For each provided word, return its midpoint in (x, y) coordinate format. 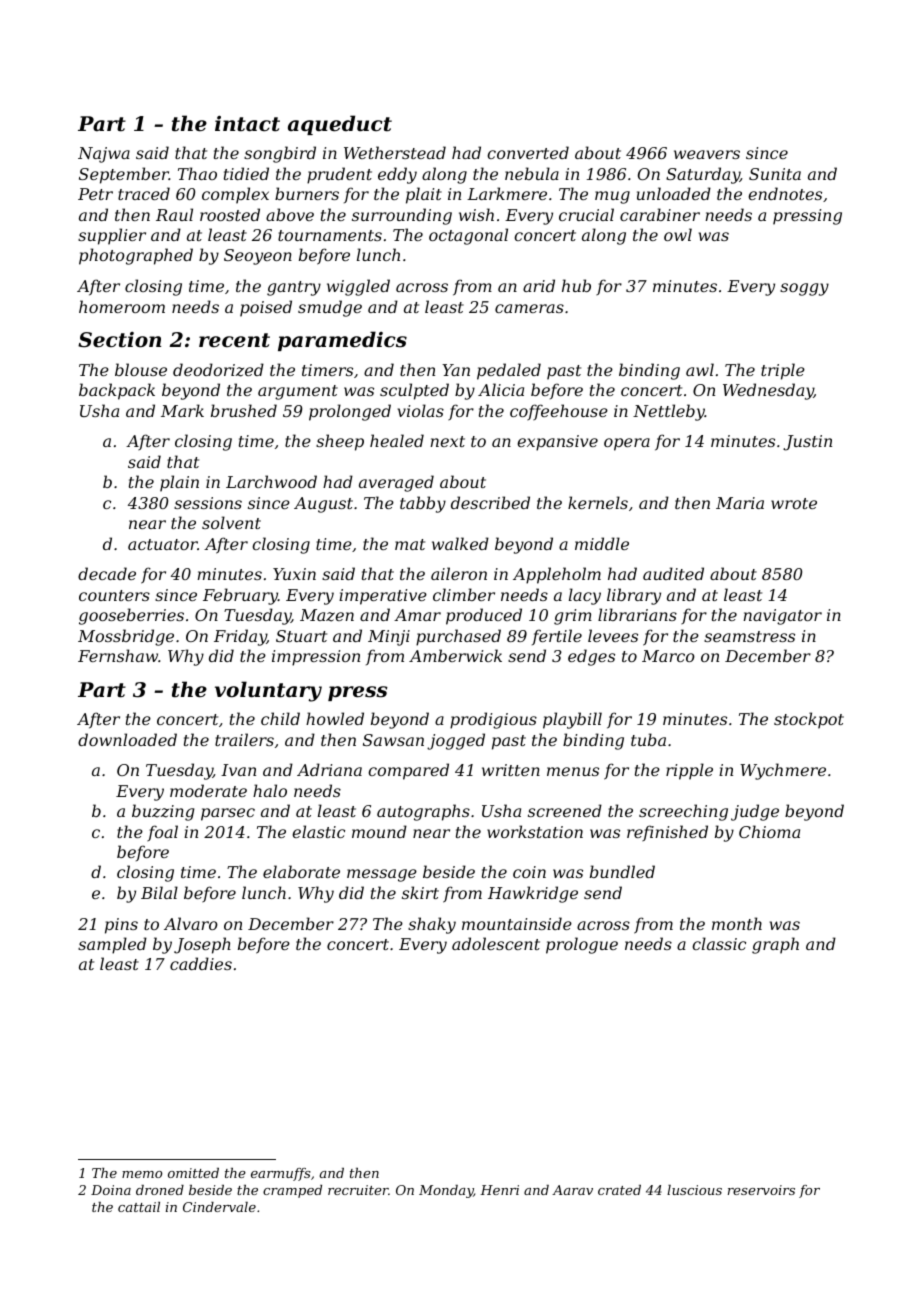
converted (528, 152)
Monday (446, 1191)
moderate (208, 790)
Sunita (775, 174)
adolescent (496, 943)
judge (755, 812)
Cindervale (219, 1207)
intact (247, 124)
